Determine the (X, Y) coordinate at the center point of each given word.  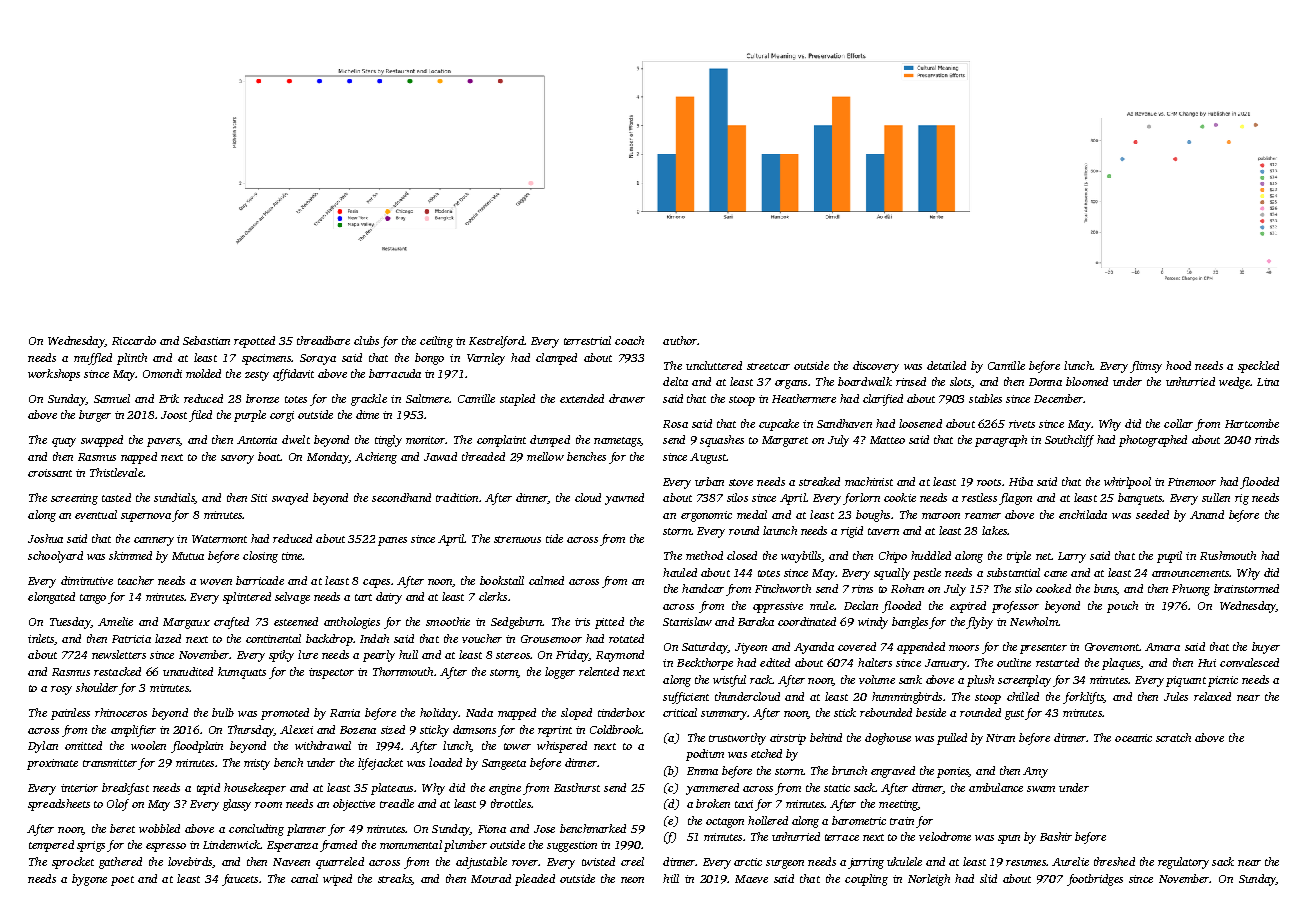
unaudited (188, 671)
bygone (89, 880)
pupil (1169, 557)
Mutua (188, 556)
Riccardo (134, 340)
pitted (609, 623)
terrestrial (587, 340)
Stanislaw (687, 621)
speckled (1258, 367)
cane (1055, 574)
